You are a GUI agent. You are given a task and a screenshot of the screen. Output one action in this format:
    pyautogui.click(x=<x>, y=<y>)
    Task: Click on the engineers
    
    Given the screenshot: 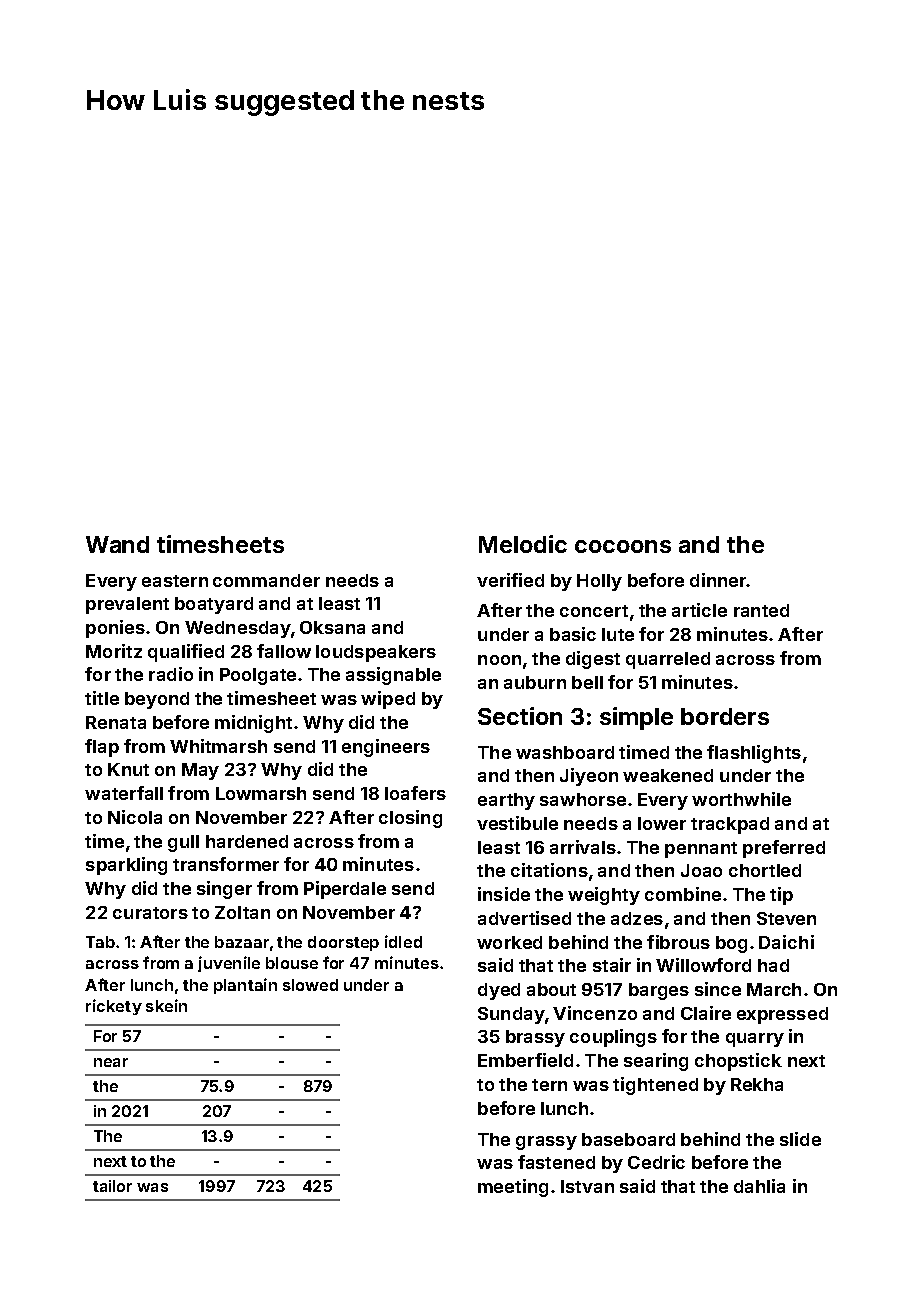 What is the action you would take?
    pyautogui.click(x=386, y=748)
